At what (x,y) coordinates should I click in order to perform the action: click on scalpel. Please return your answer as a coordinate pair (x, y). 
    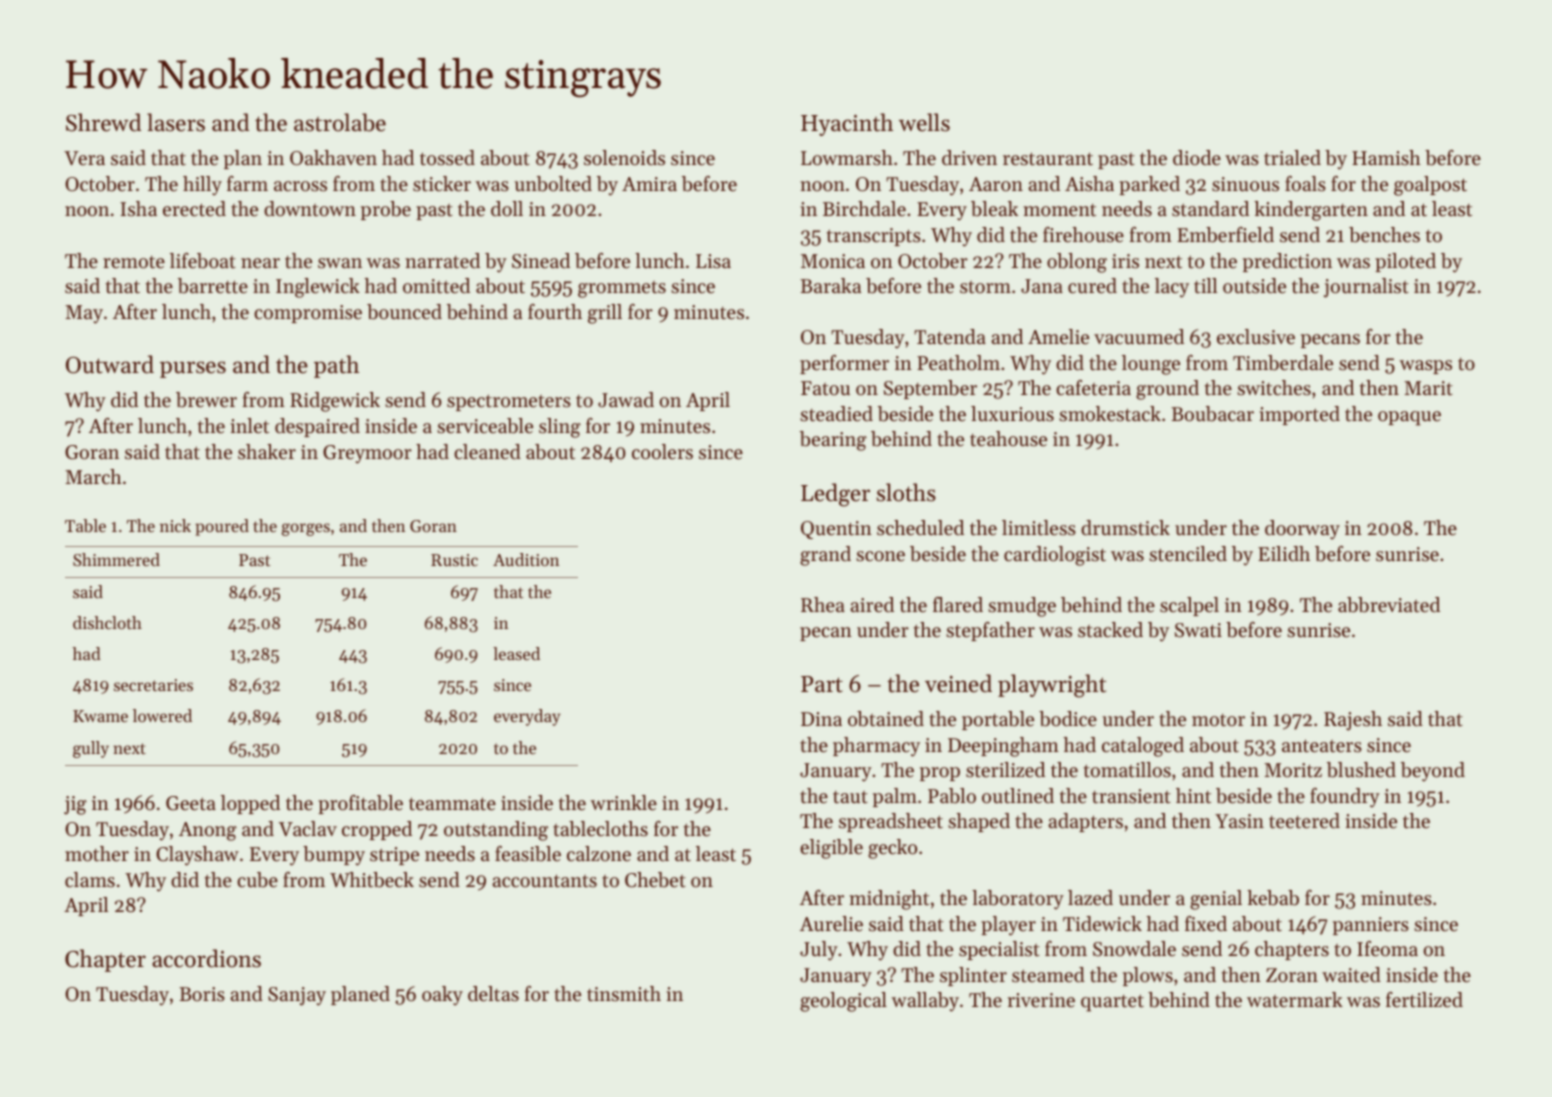
    Looking at the image, I should click on (1189, 606).
